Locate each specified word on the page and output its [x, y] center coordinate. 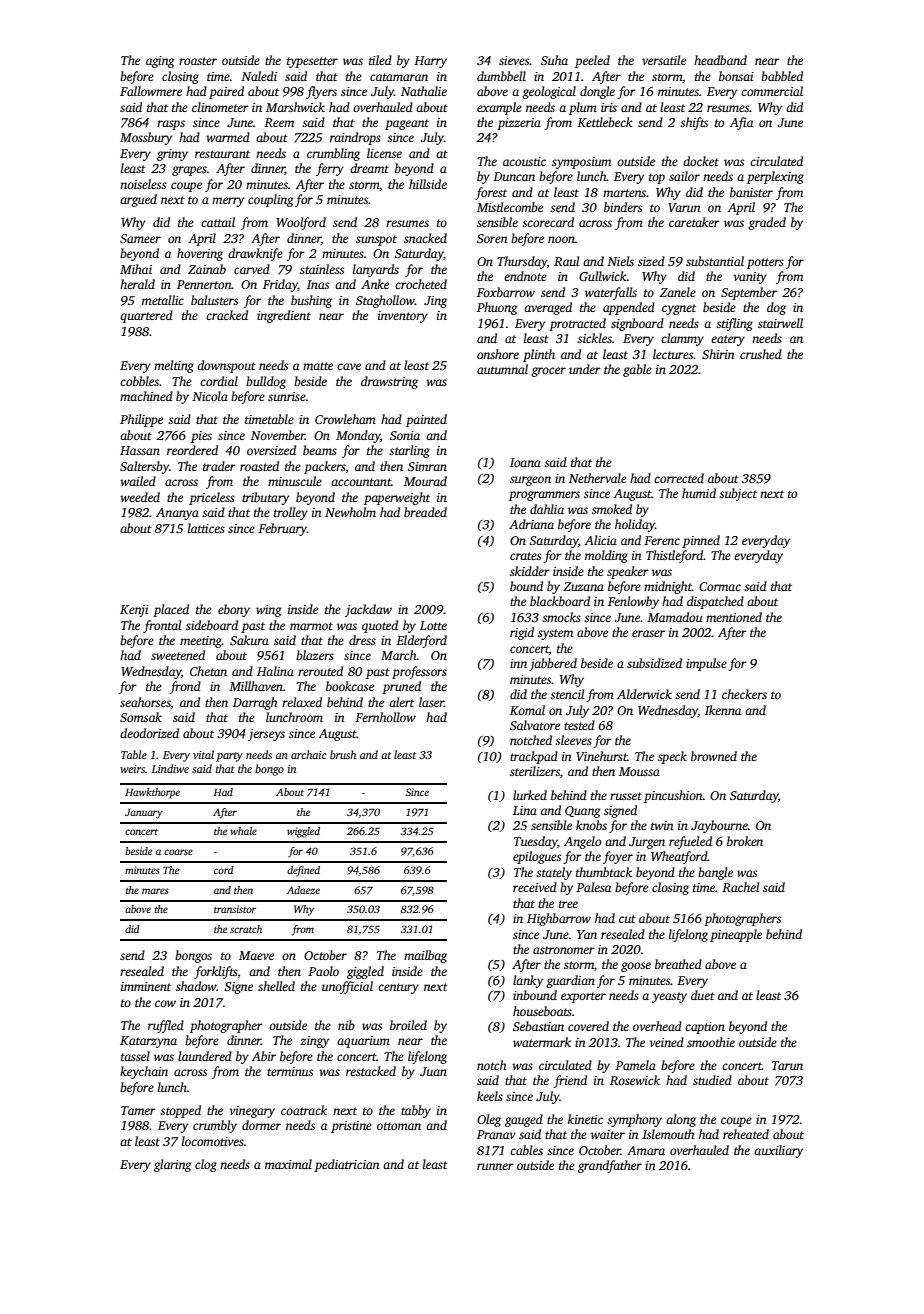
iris [609, 107]
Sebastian [538, 1026]
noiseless [143, 184]
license [384, 153]
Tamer [138, 1110]
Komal [527, 710]
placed [171, 610]
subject [738, 494]
